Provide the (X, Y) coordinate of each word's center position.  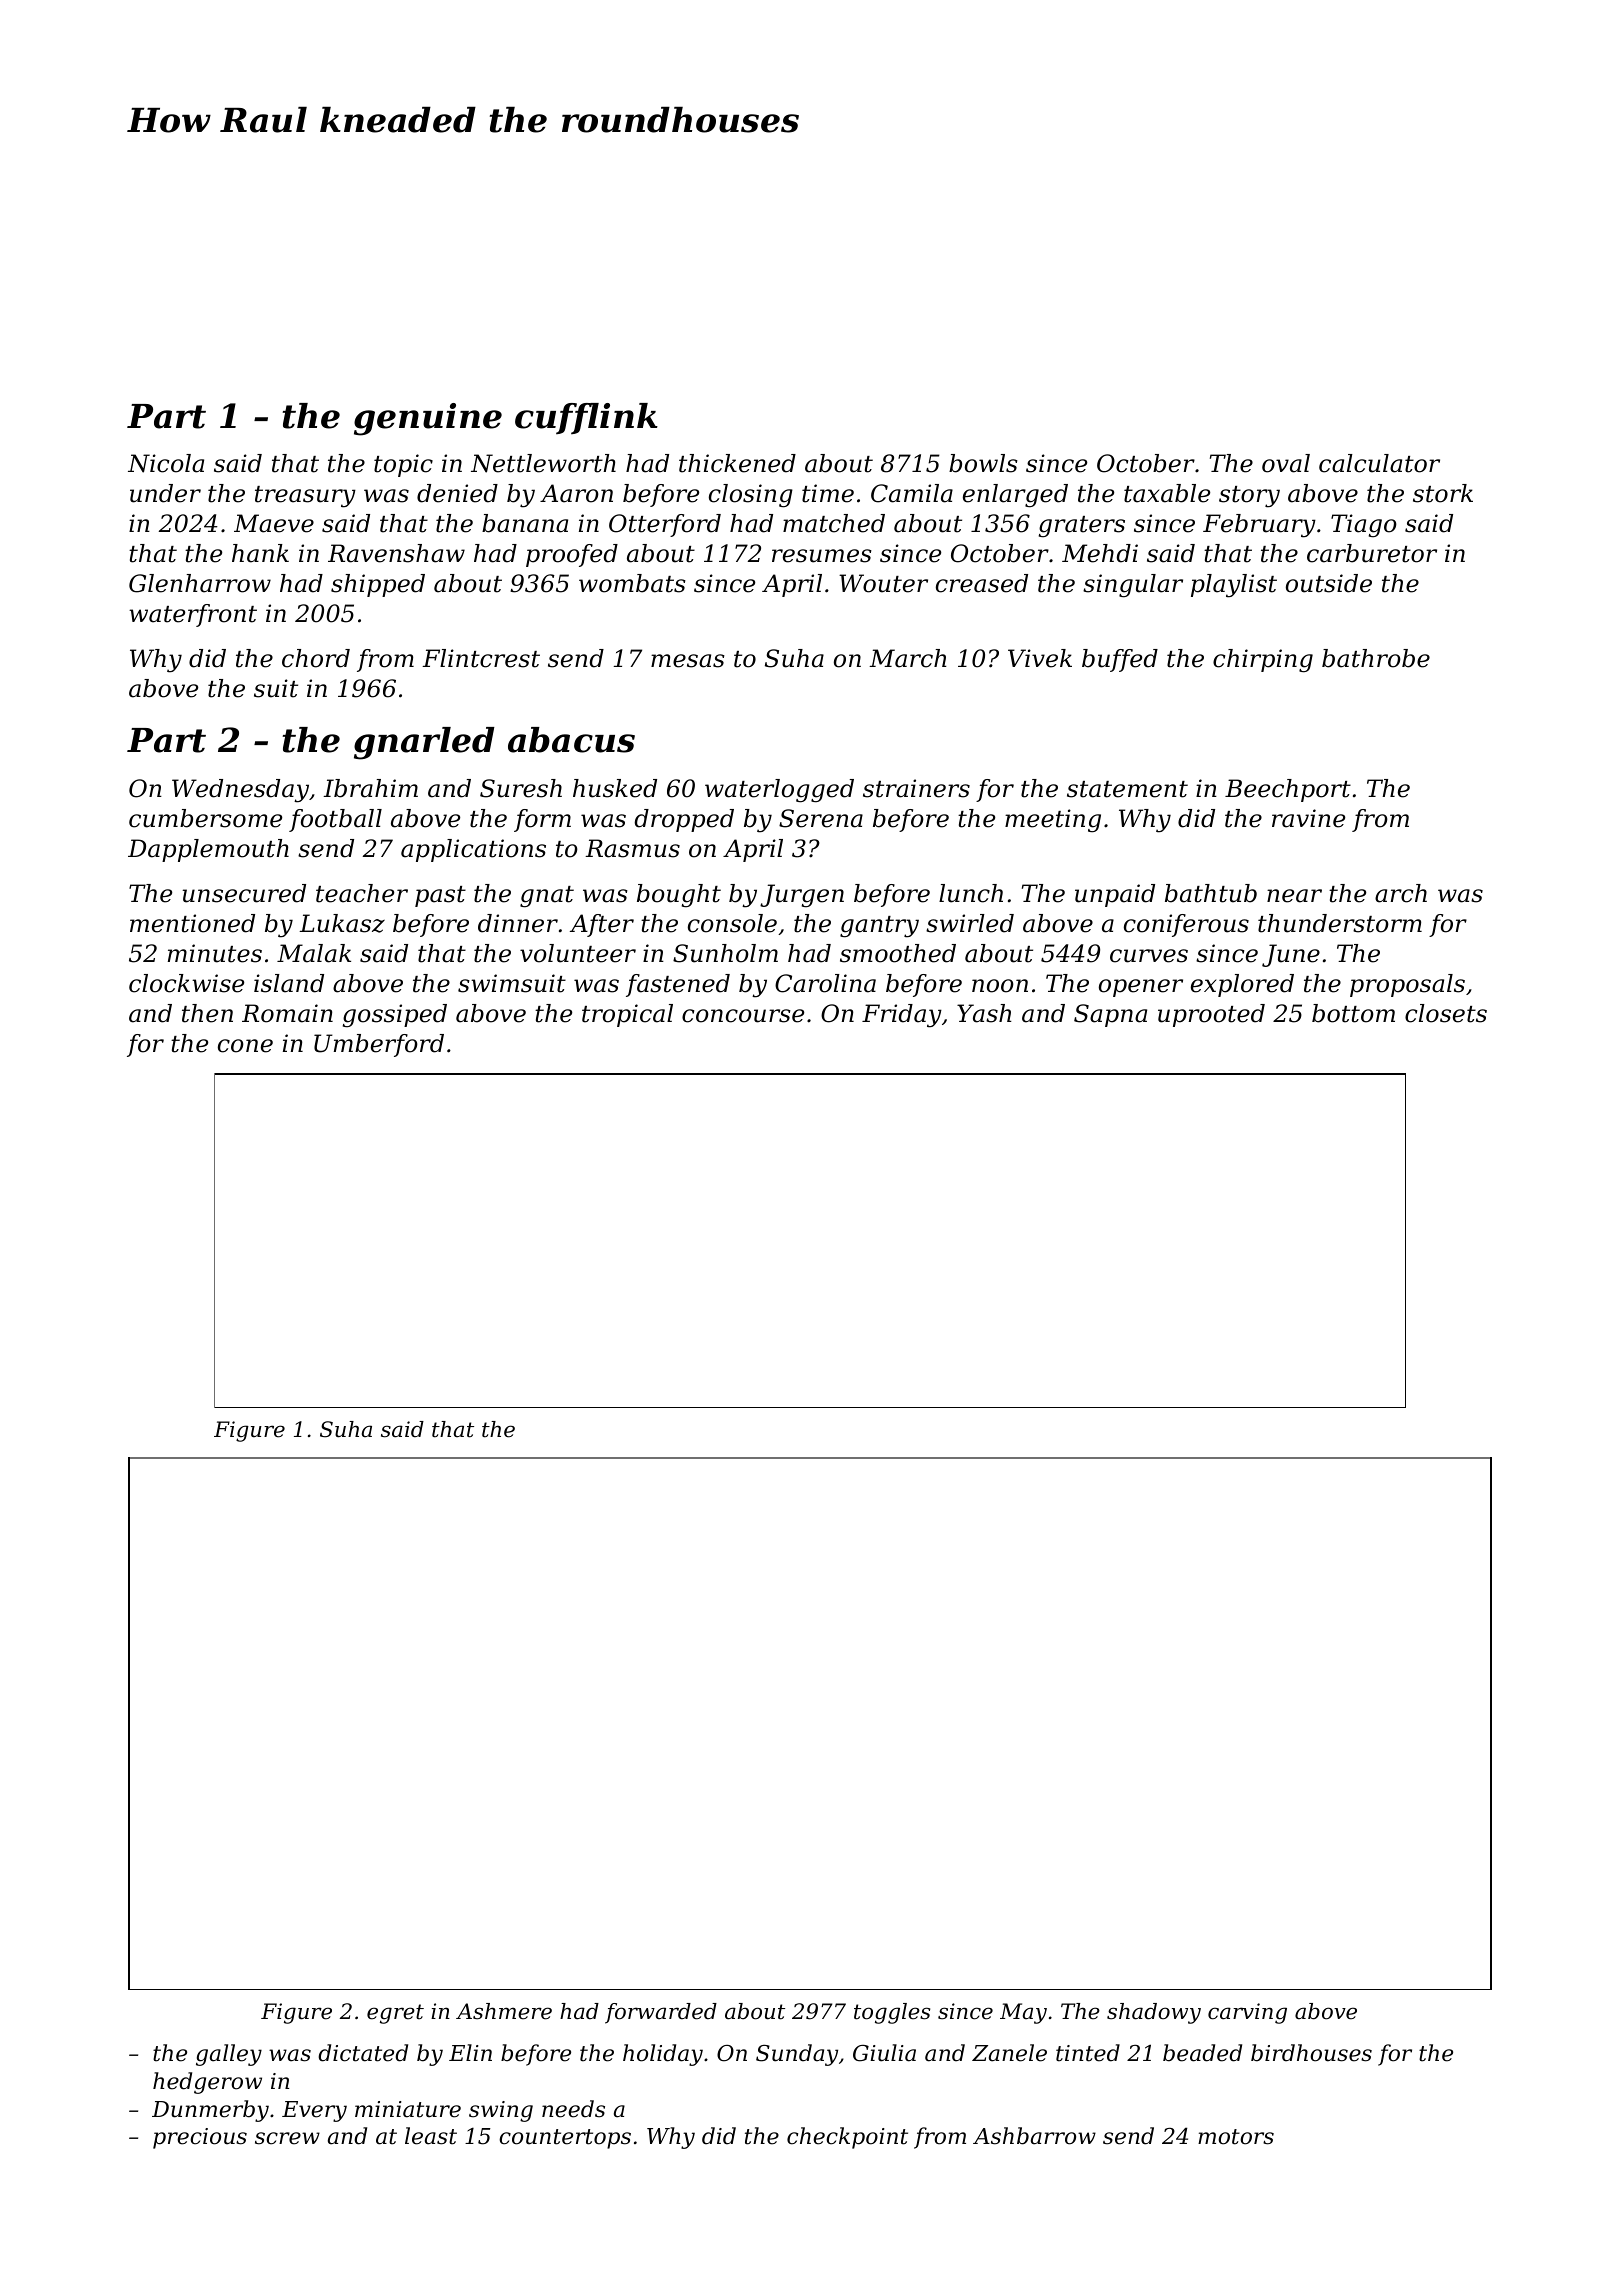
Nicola (166, 463)
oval (1286, 463)
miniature (408, 2109)
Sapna (1110, 1015)
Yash (984, 1013)
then (207, 1013)
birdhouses (1311, 2053)
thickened (737, 463)
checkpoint (847, 2138)
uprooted (1211, 1015)
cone (245, 1046)
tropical (627, 1015)
